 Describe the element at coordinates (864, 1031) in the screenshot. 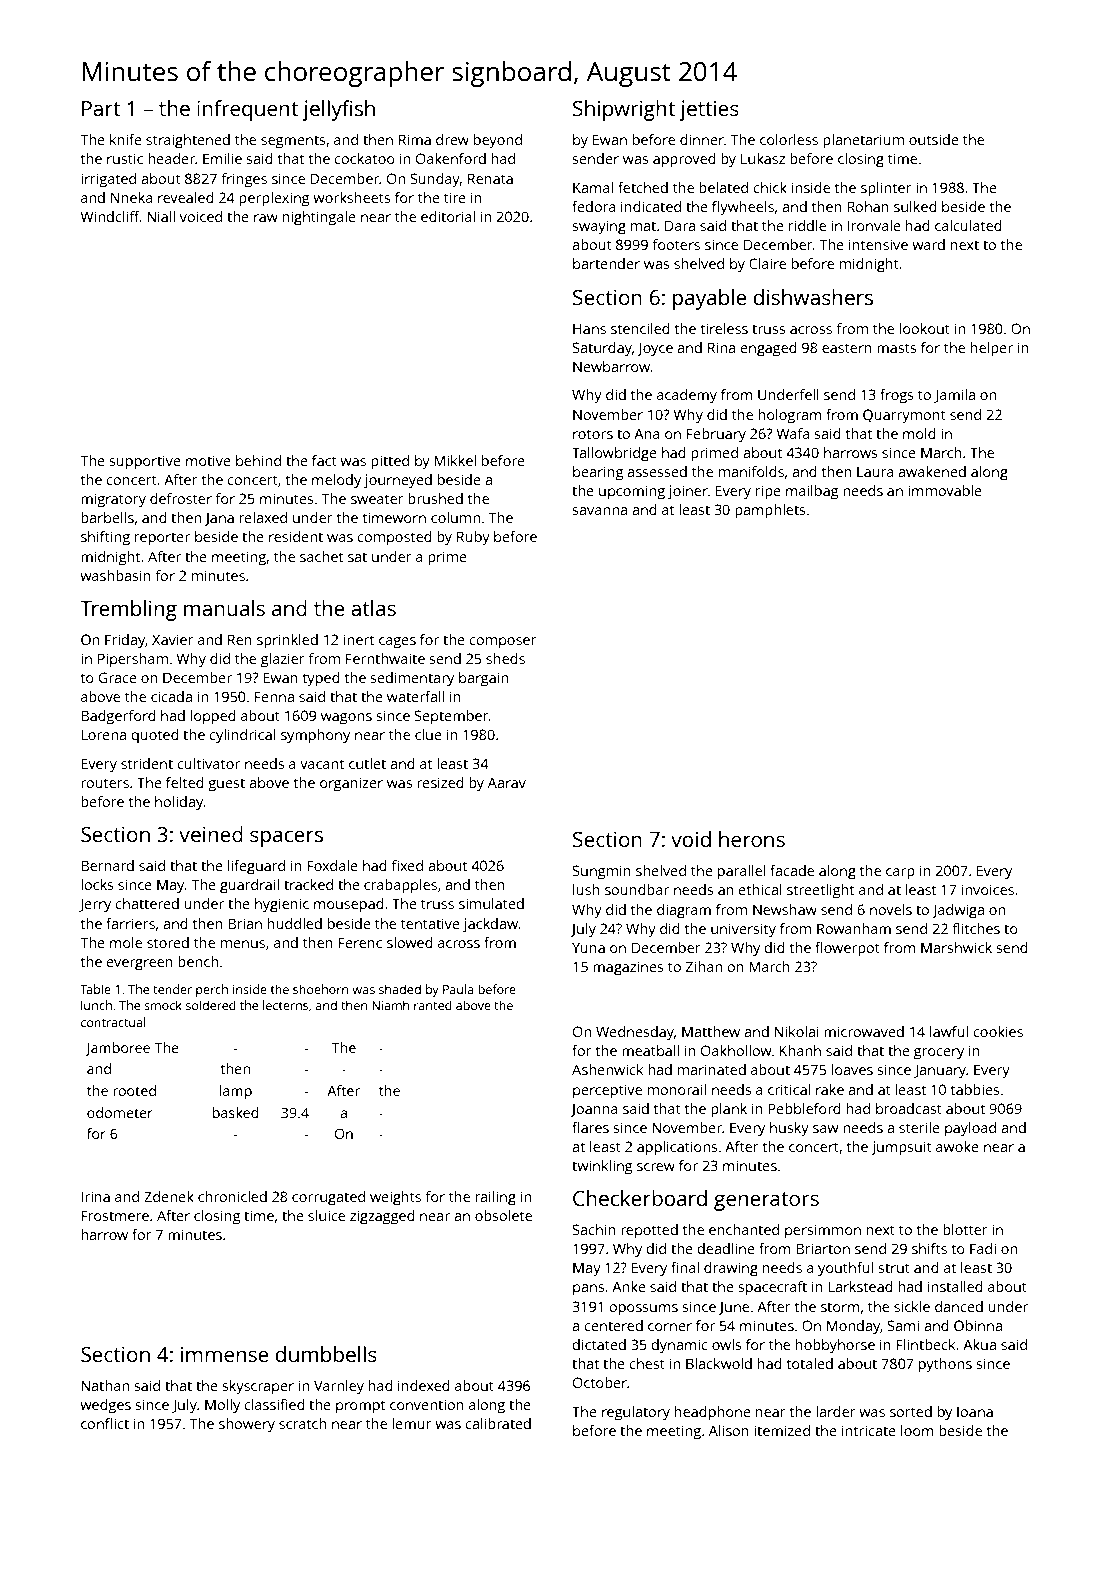

I see `microwaved` at that location.
